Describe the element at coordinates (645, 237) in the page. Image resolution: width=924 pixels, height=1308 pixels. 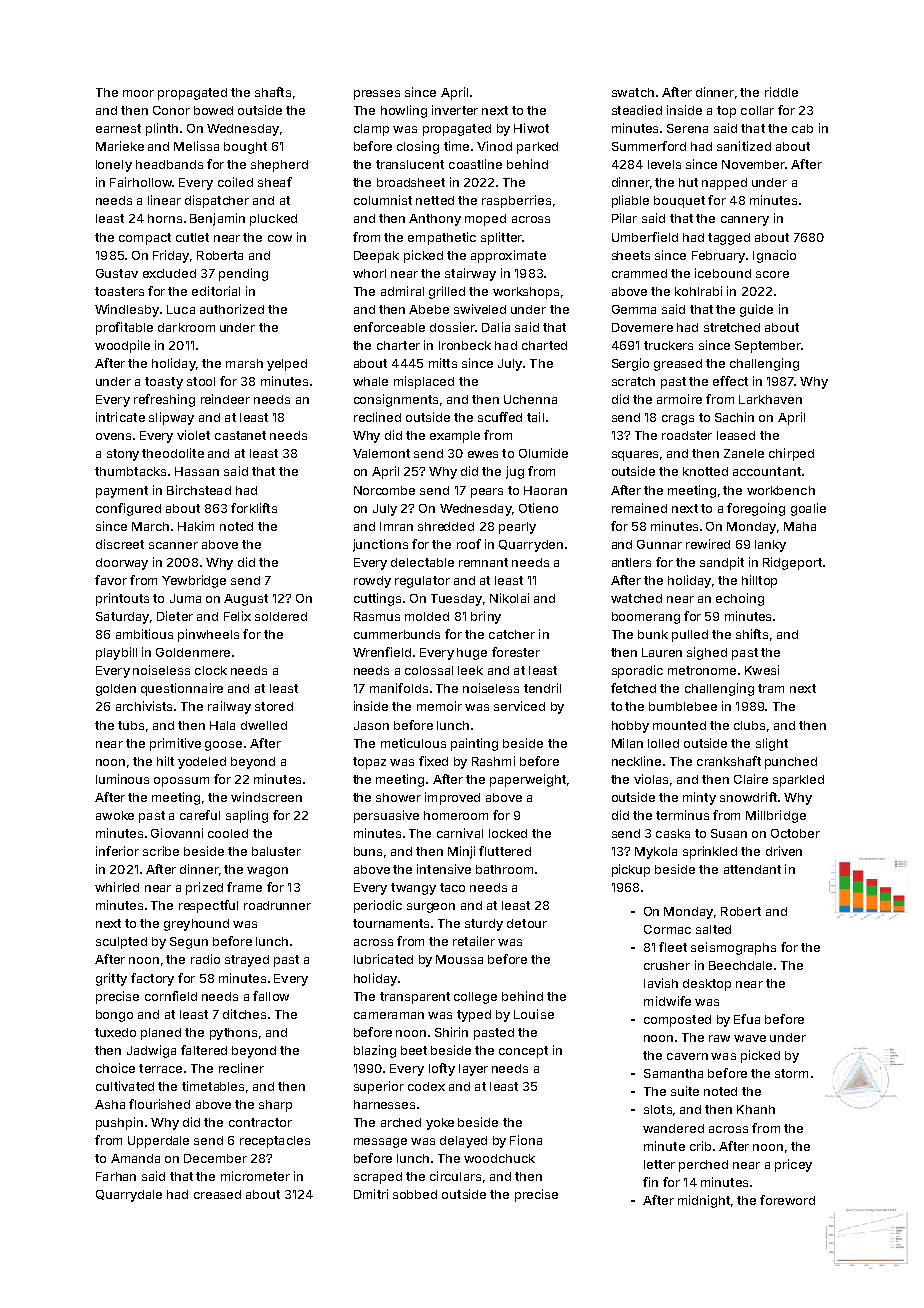
I see `Umberfield` at that location.
